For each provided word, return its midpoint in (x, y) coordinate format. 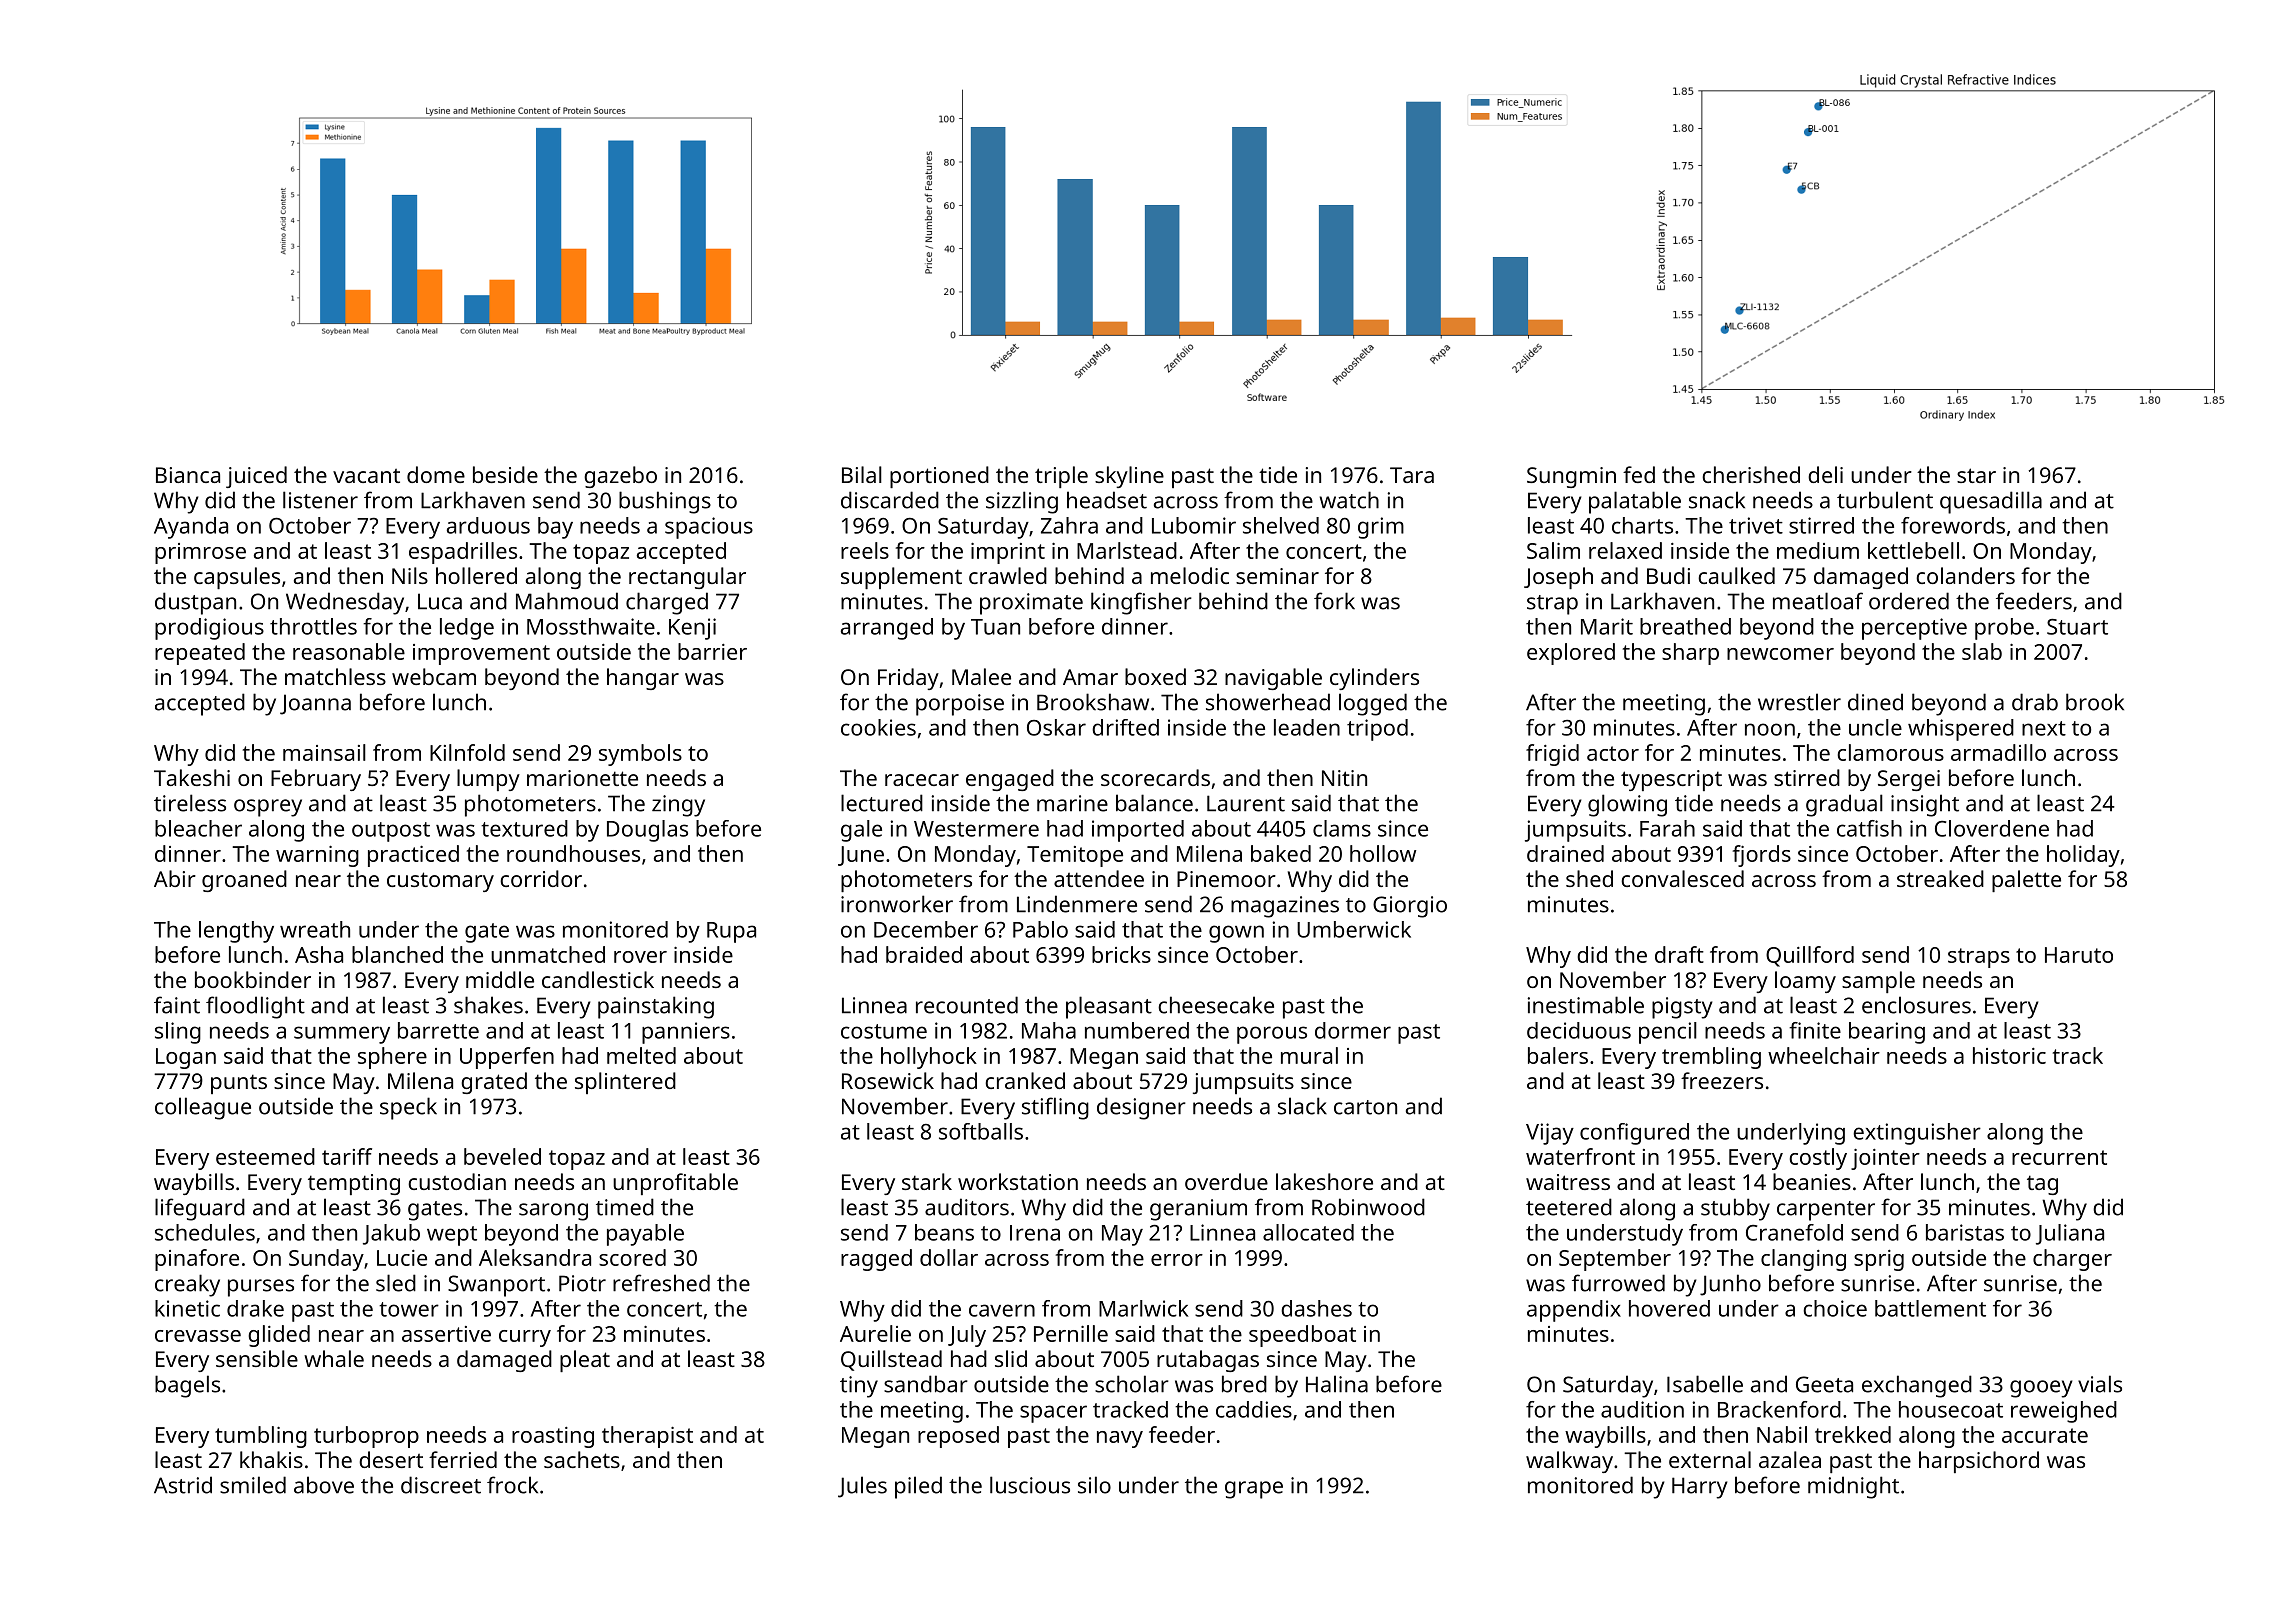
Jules (862, 1487)
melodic (1190, 575)
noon (1770, 729)
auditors (967, 1207)
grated (494, 1083)
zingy (678, 806)
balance (1154, 803)
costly (1818, 1159)
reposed (958, 1437)
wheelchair (1824, 1055)
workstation (1018, 1181)
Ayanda (191, 528)
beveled (502, 1156)
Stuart (2077, 627)
